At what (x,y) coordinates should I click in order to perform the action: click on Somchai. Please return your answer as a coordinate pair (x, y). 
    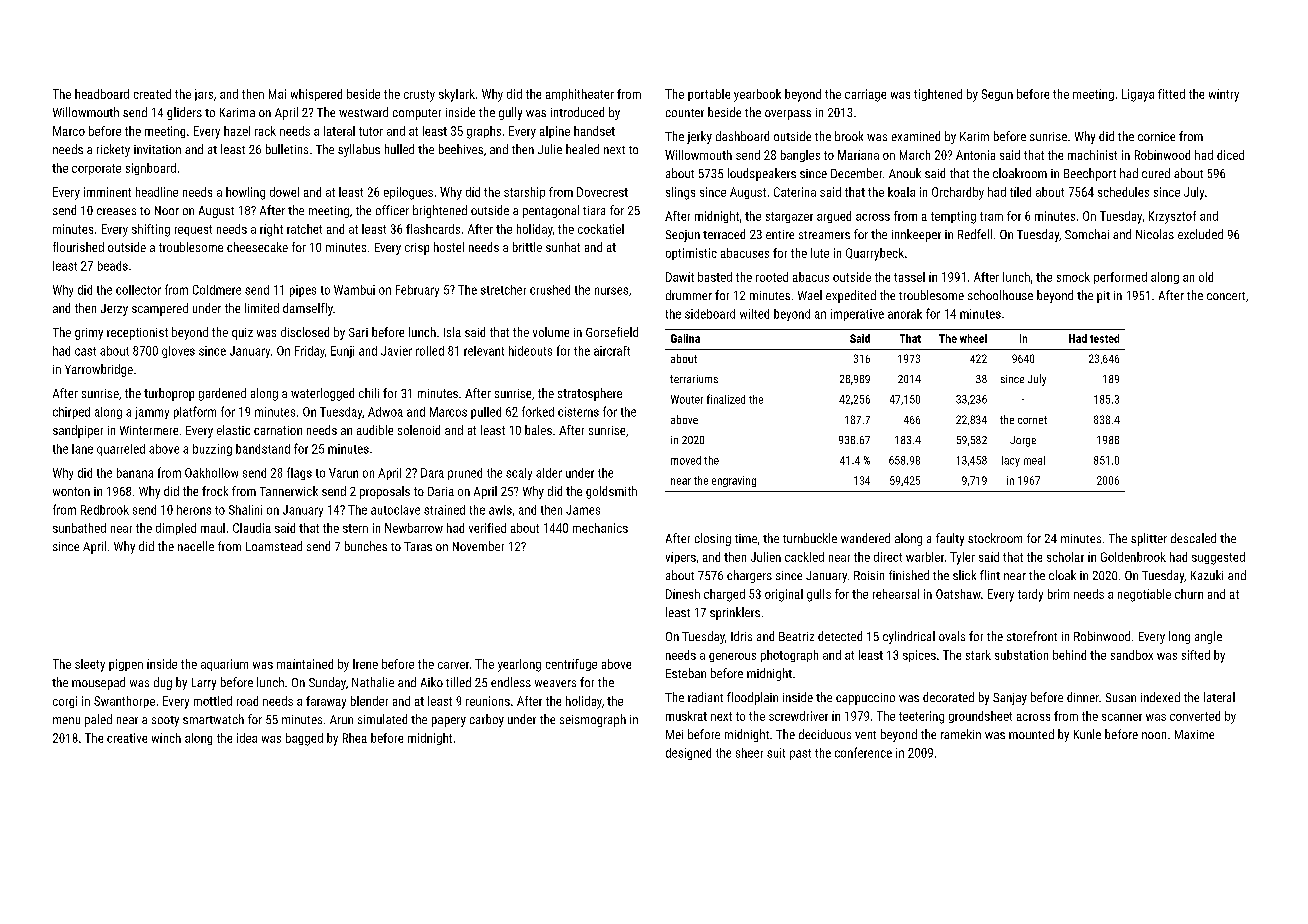
    Looking at the image, I should click on (1087, 234).
